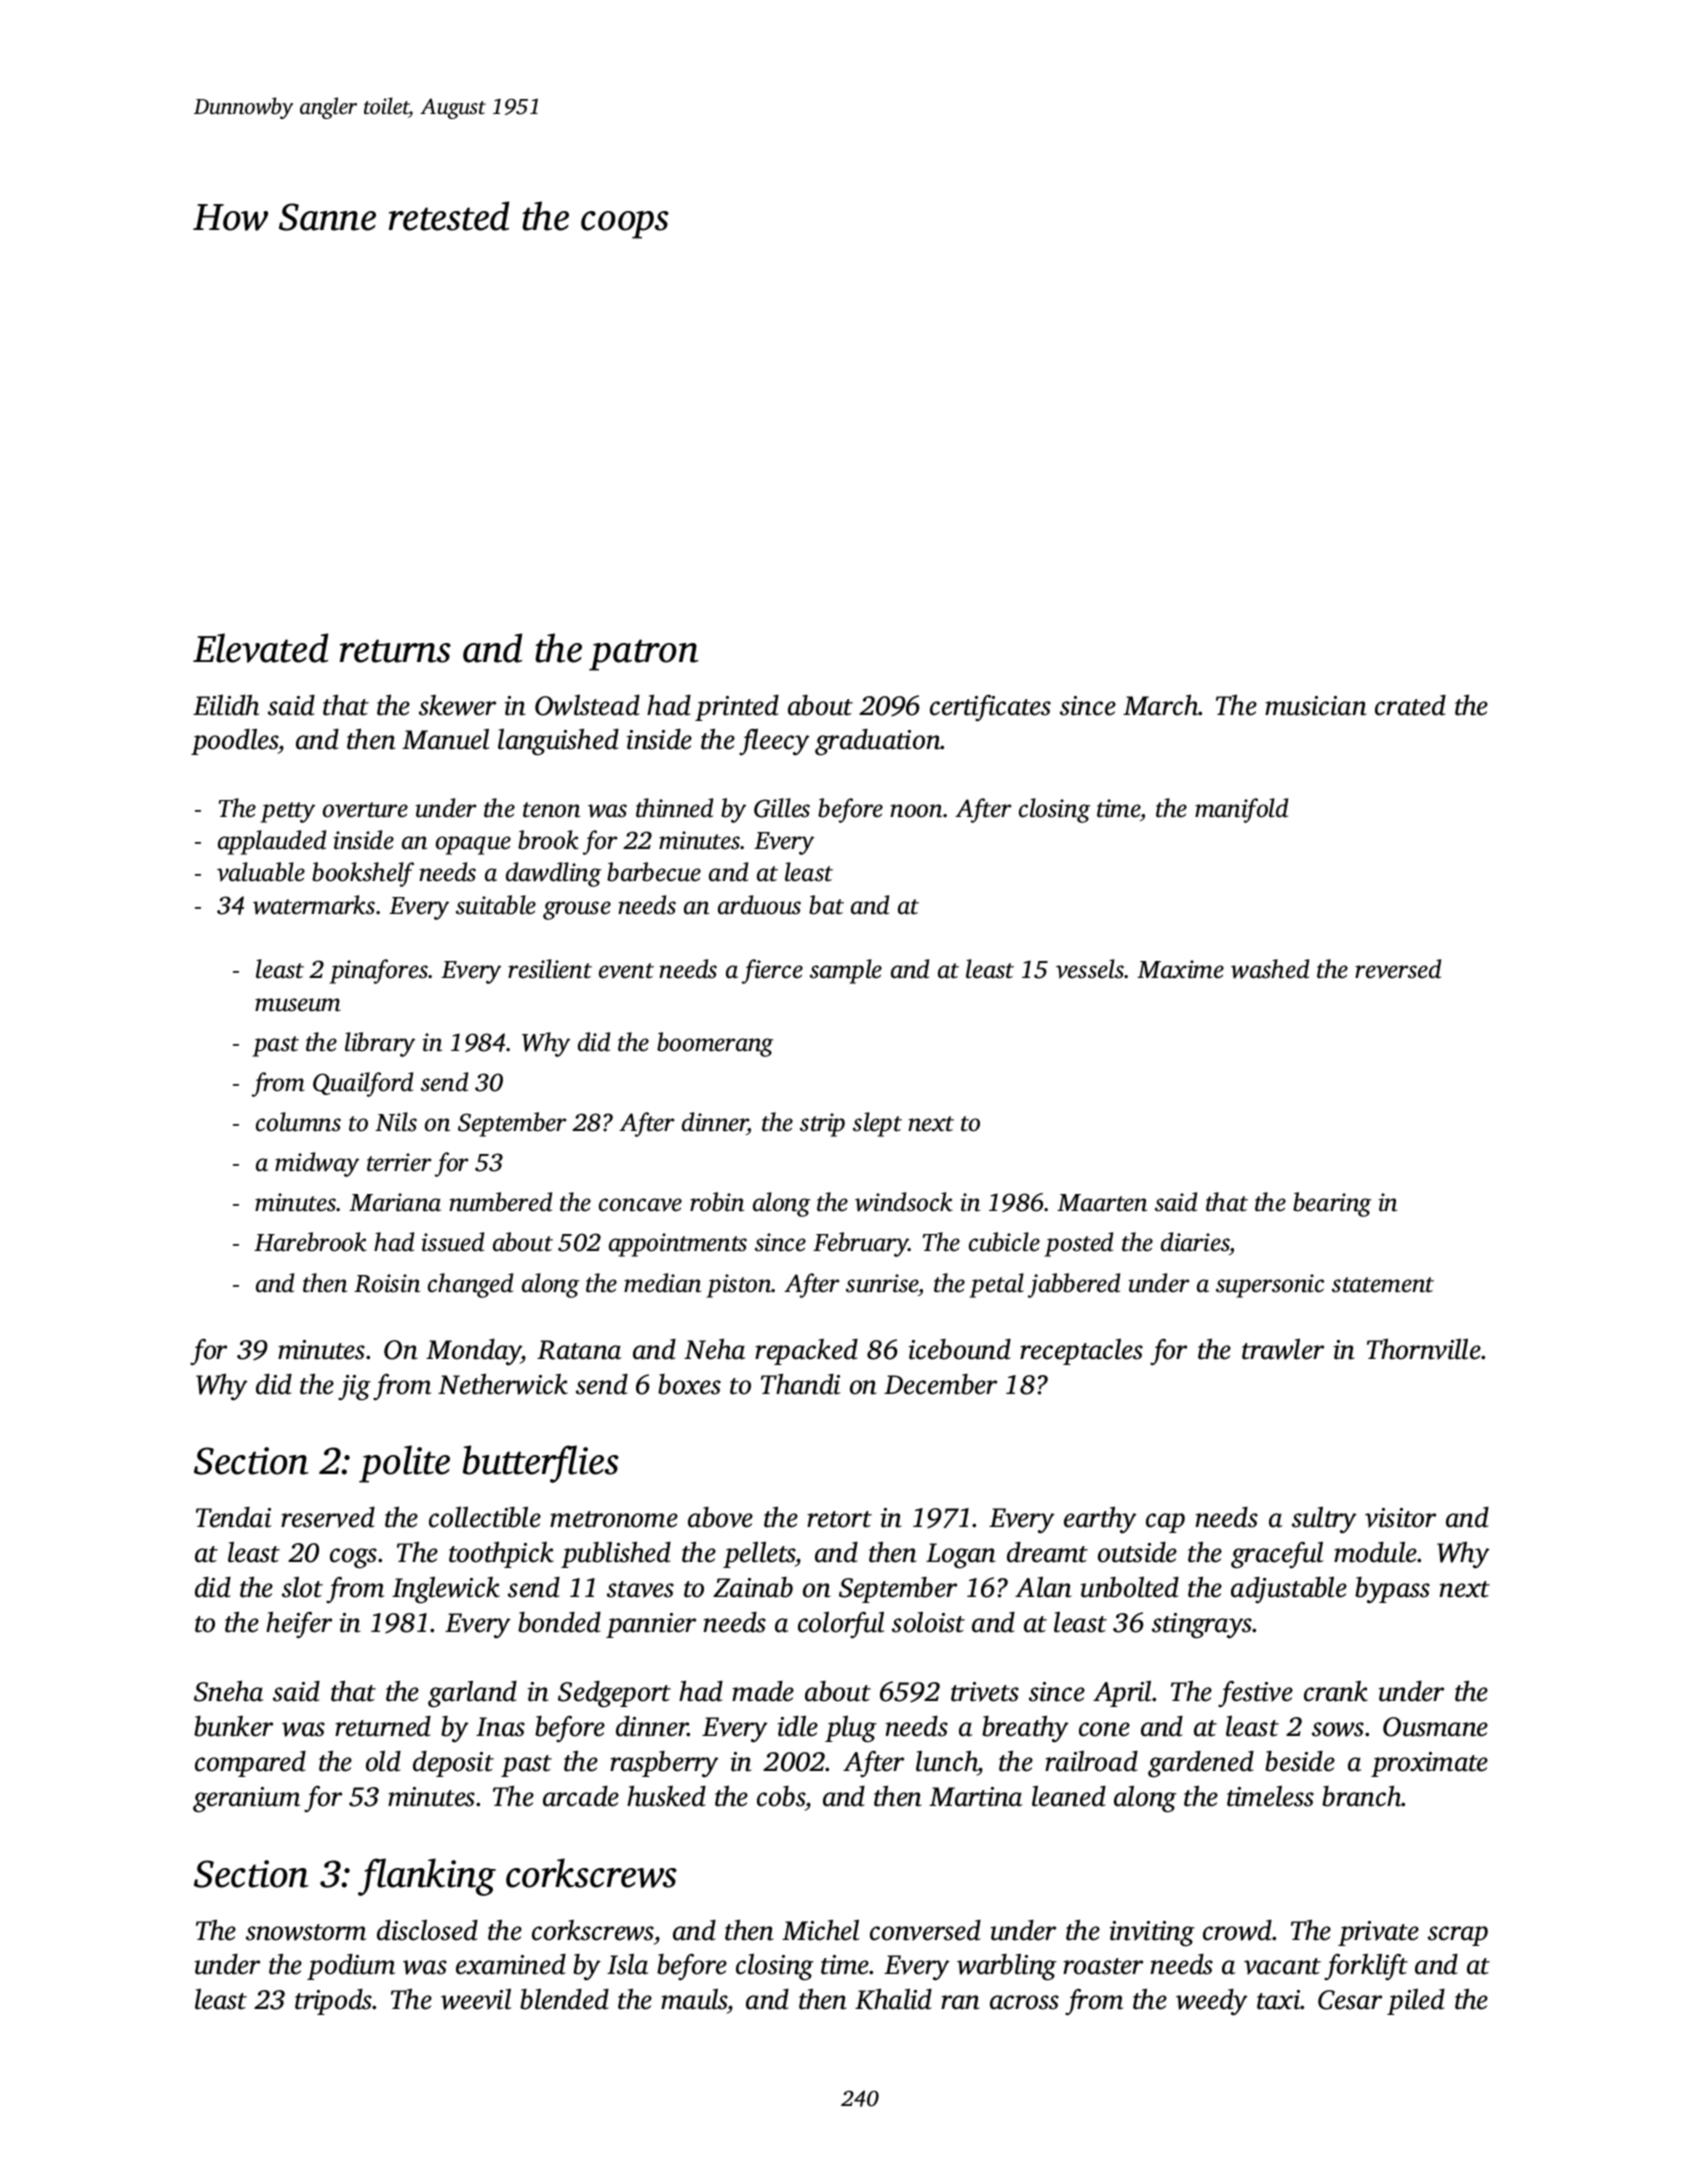 The image size is (1683, 2178). Describe the element at coordinates (774, 742) in the screenshot. I see `fleecy` at that location.
